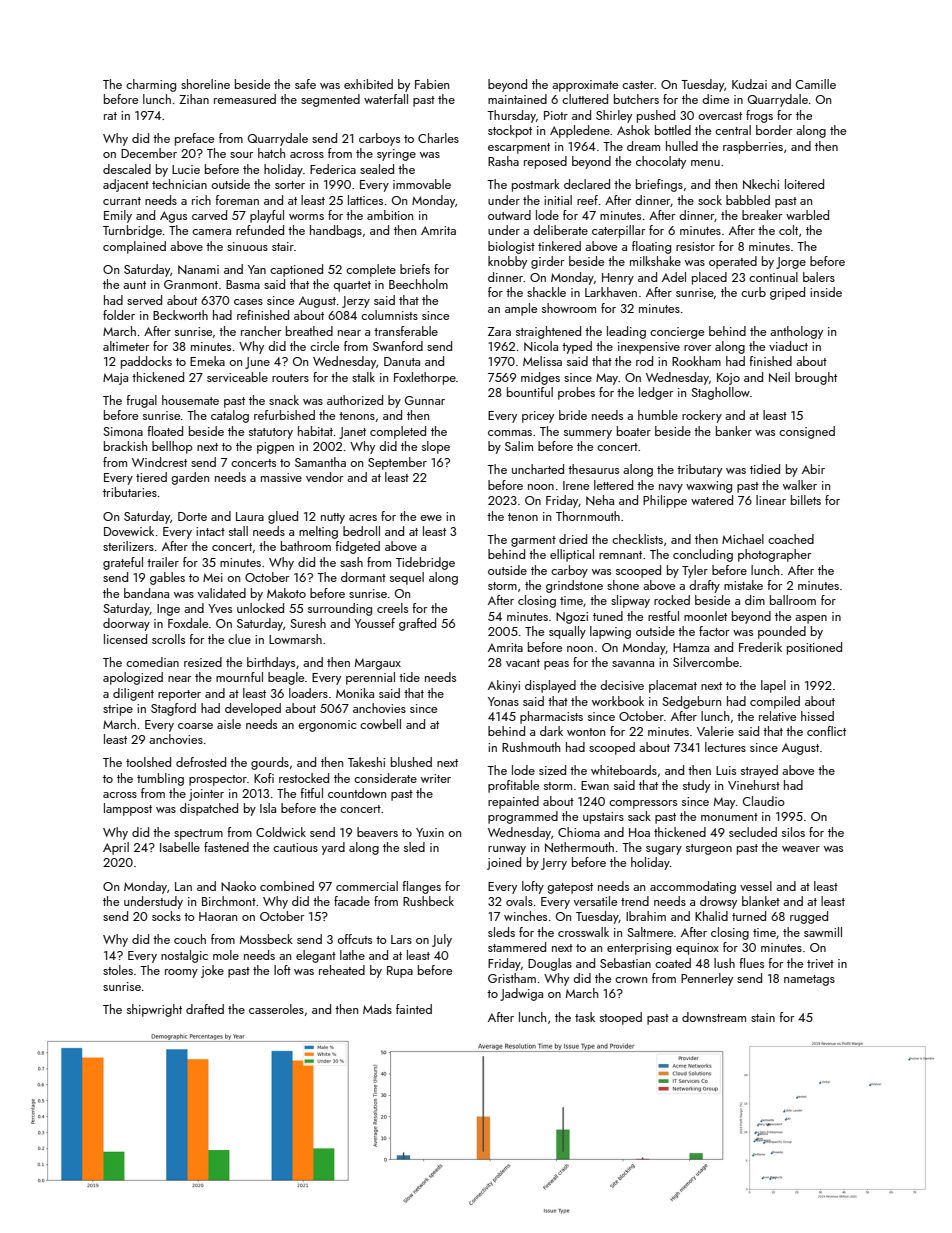 The width and height of the document is (952, 1233). I want to click on billets, so click(806, 500).
